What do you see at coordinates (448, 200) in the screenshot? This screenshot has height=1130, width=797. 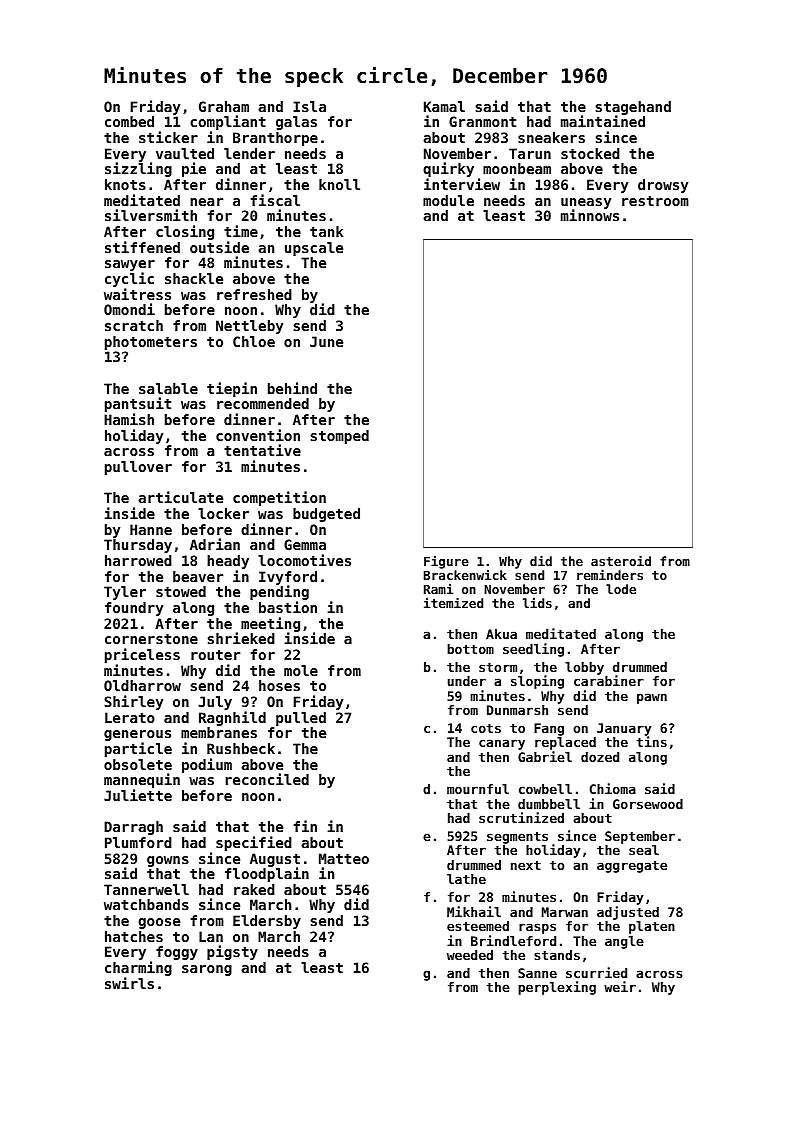 I see `module` at bounding box center [448, 200].
